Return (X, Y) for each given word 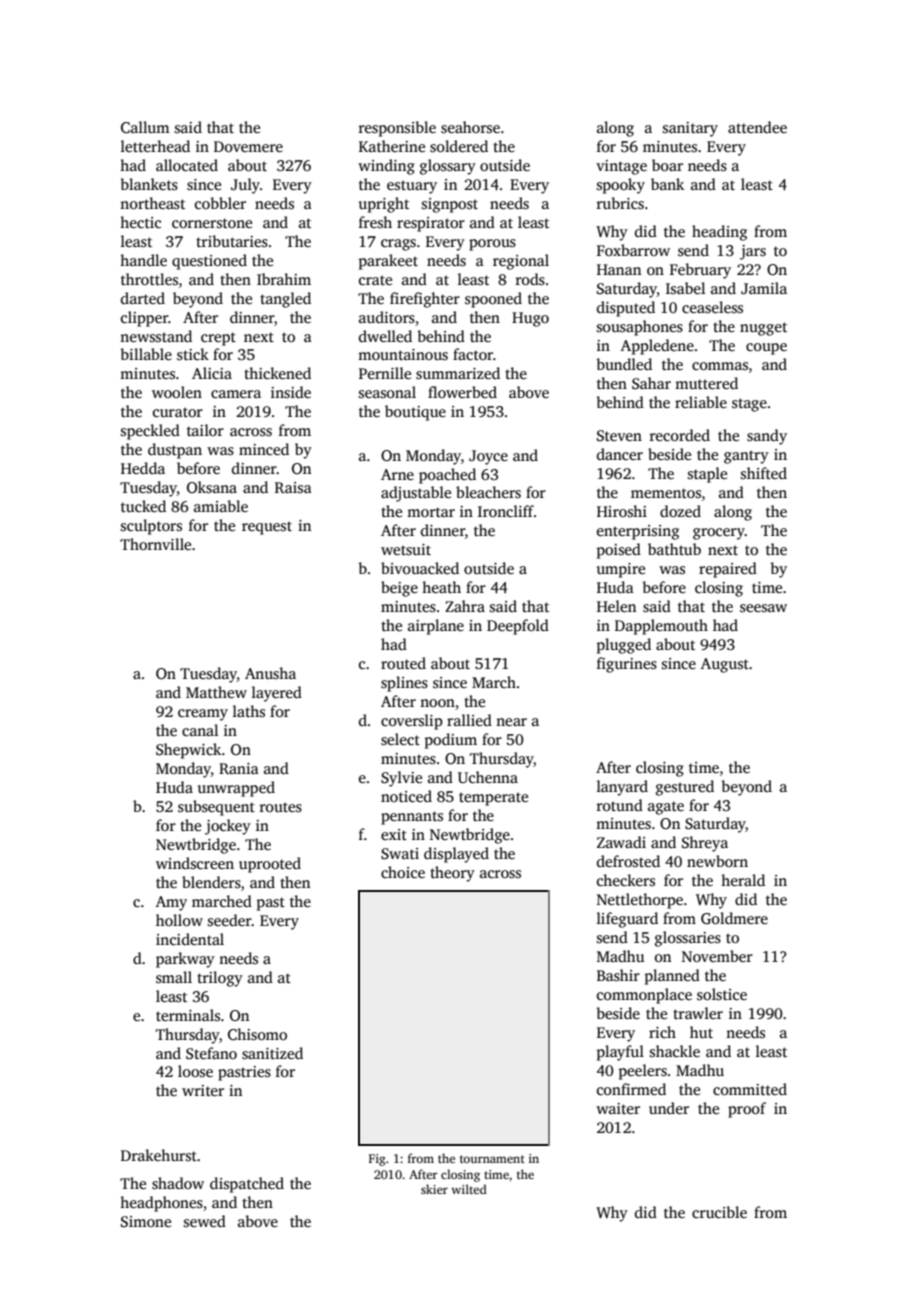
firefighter (425, 300)
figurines (627, 665)
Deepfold (518, 627)
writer (203, 1090)
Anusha (270, 673)
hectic (140, 222)
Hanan (619, 269)
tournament (492, 1159)
